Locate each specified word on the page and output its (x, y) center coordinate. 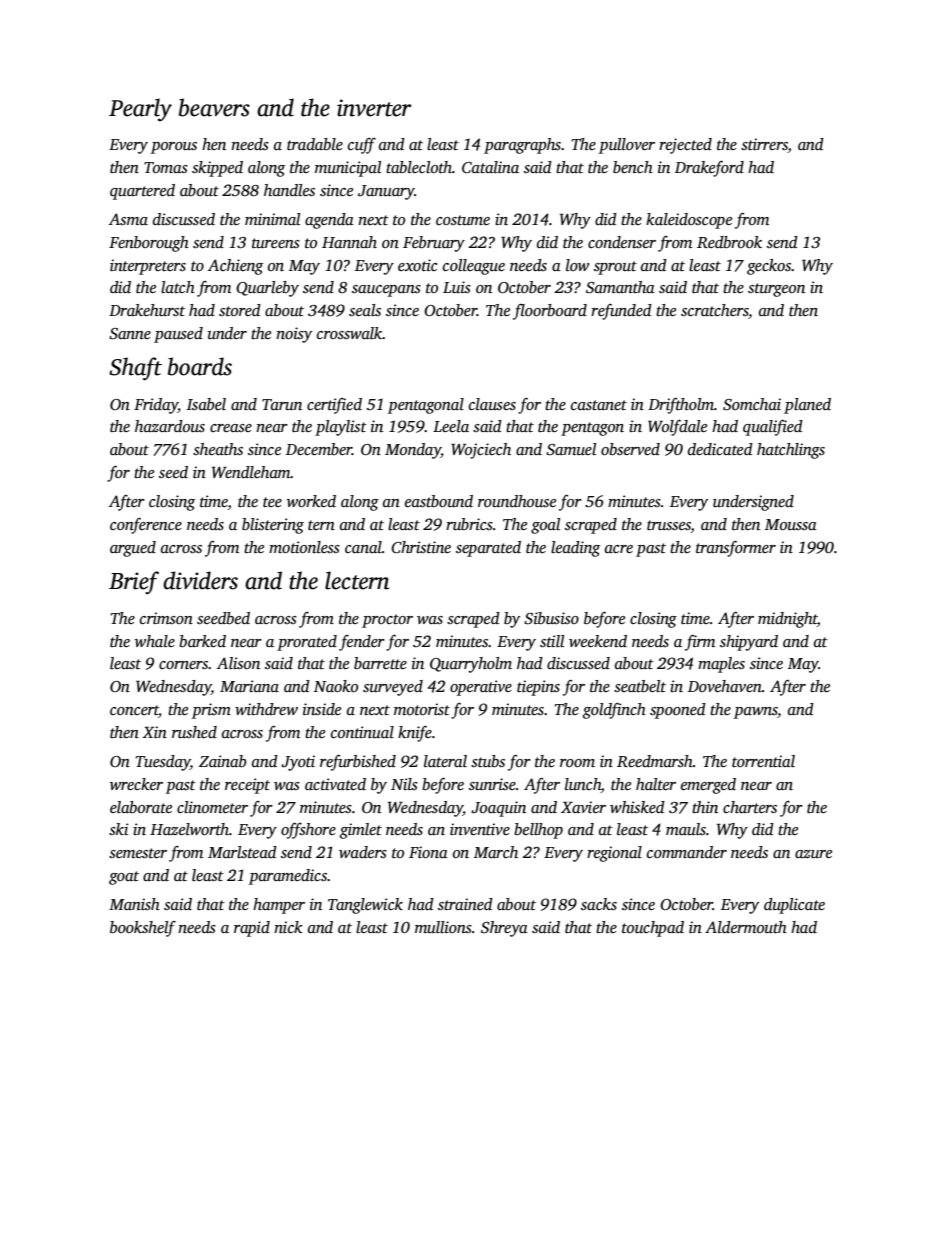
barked (202, 641)
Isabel (206, 404)
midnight (787, 620)
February (434, 244)
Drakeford (709, 169)
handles (289, 190)
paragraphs (522, 146)
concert (134, 711)
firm (700, 643)
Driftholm (681, 406)
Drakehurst (147, 310)
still (552, 641)
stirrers (764, 145)
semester (138, 853)
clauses (492, 404)
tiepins (538, 688)
